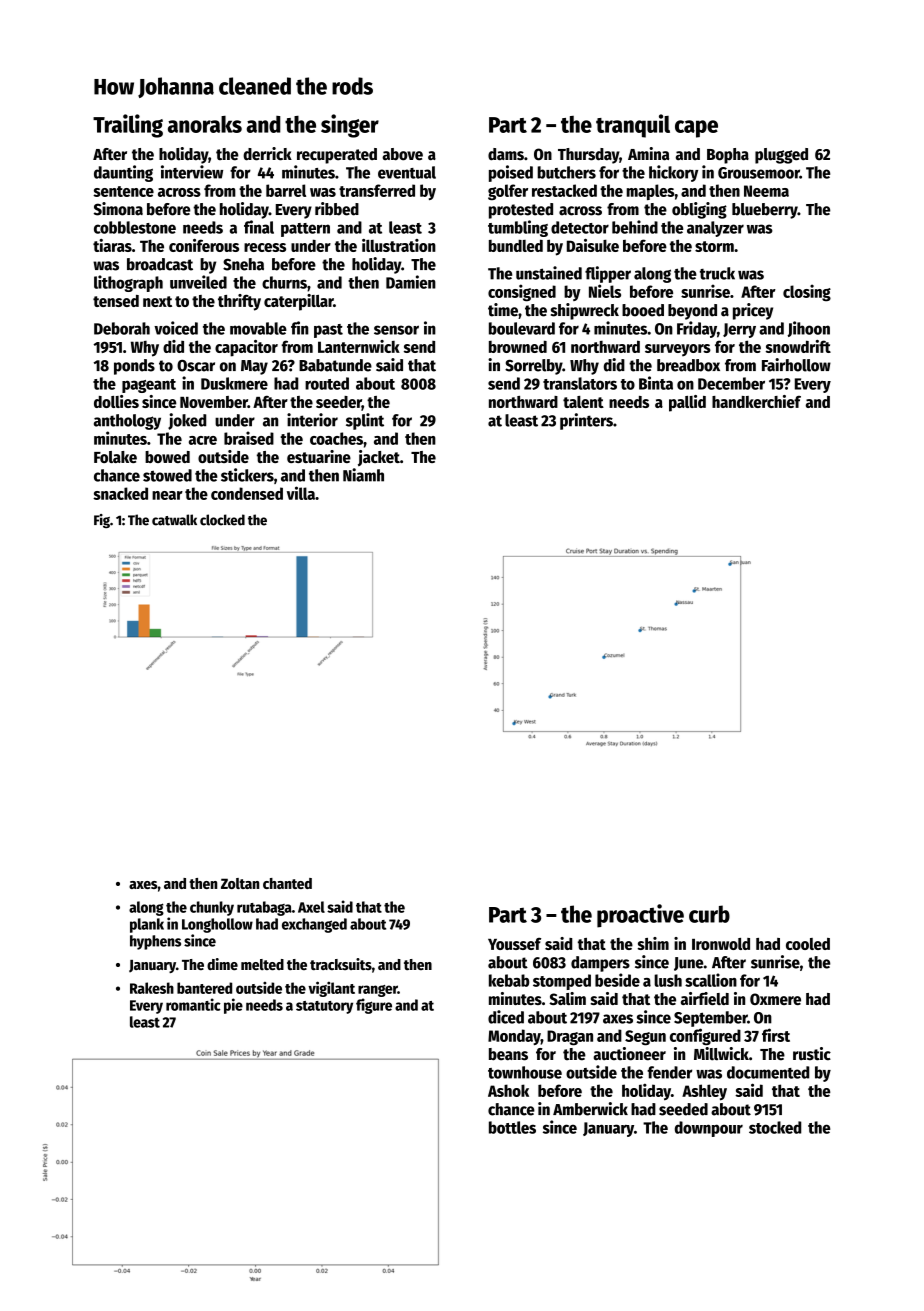 The width and height of the document is (924, 1311). Describe the element at coordinates (781, 156) in the document. I see `plugged` at that location.
